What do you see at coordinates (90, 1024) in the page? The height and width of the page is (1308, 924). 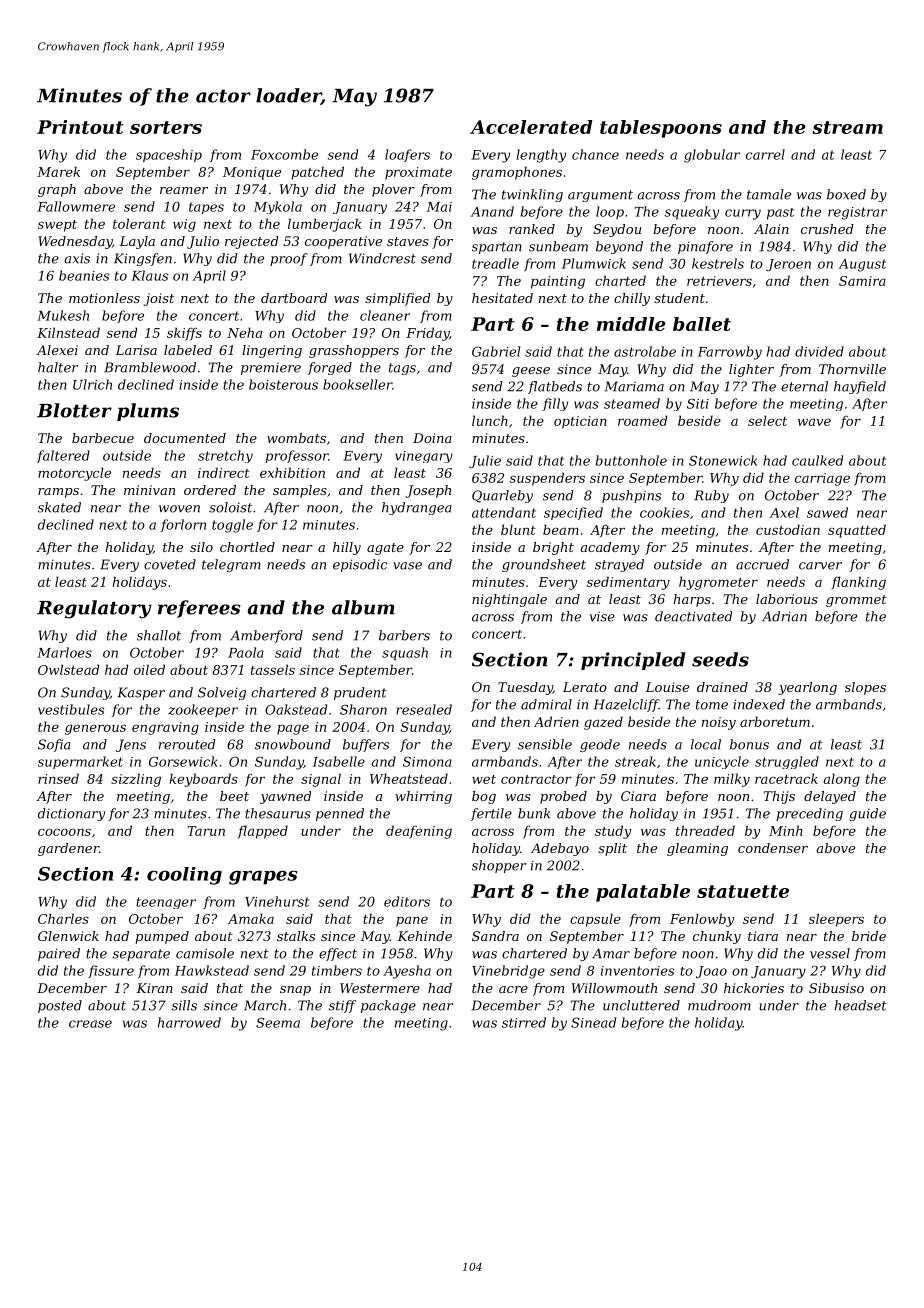 I see `crease` at bounding box center [90, 1024].
